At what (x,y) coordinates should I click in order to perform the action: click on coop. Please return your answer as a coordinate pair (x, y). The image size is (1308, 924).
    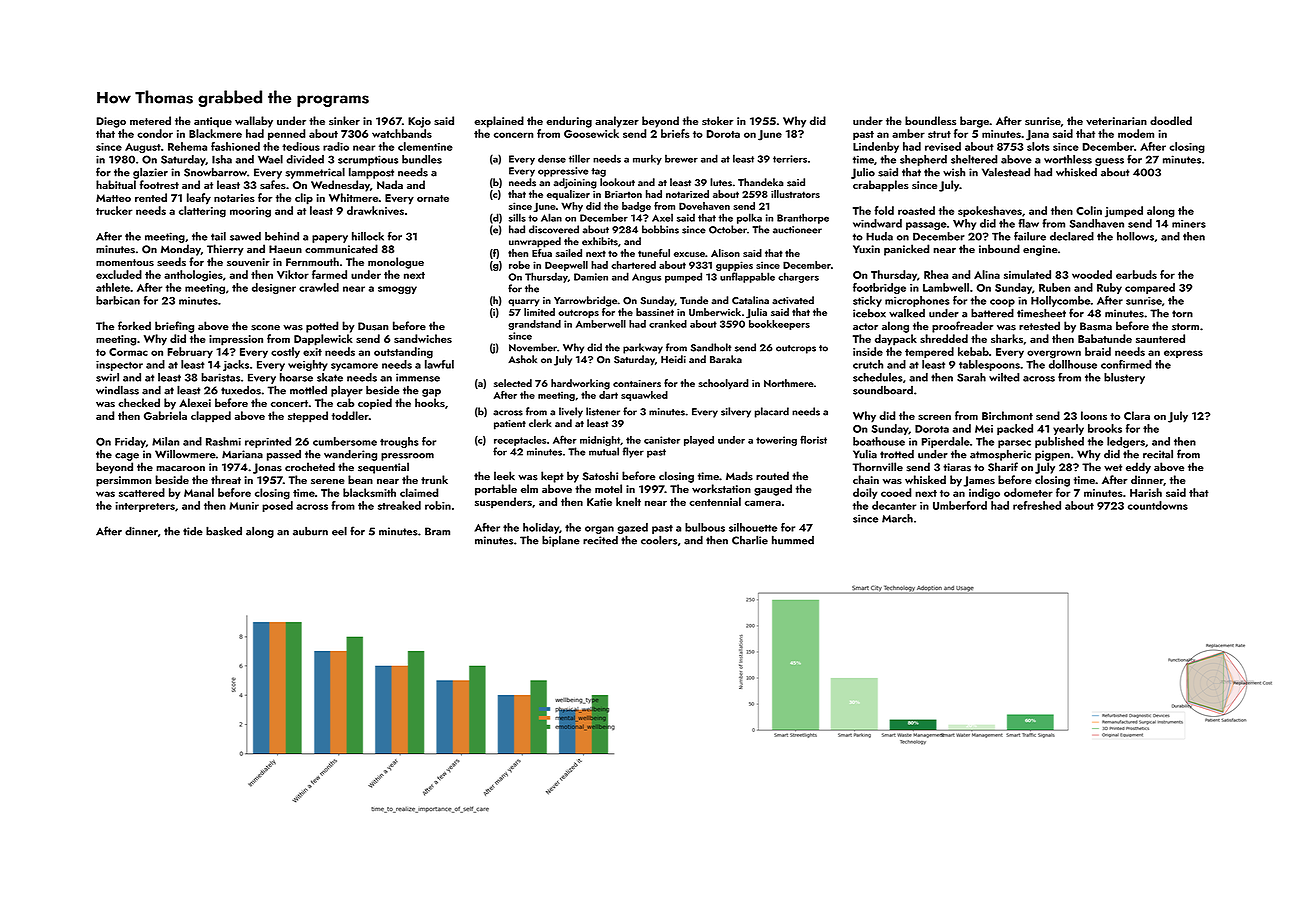
    Looking at the image, I should click on (1002, 303).
